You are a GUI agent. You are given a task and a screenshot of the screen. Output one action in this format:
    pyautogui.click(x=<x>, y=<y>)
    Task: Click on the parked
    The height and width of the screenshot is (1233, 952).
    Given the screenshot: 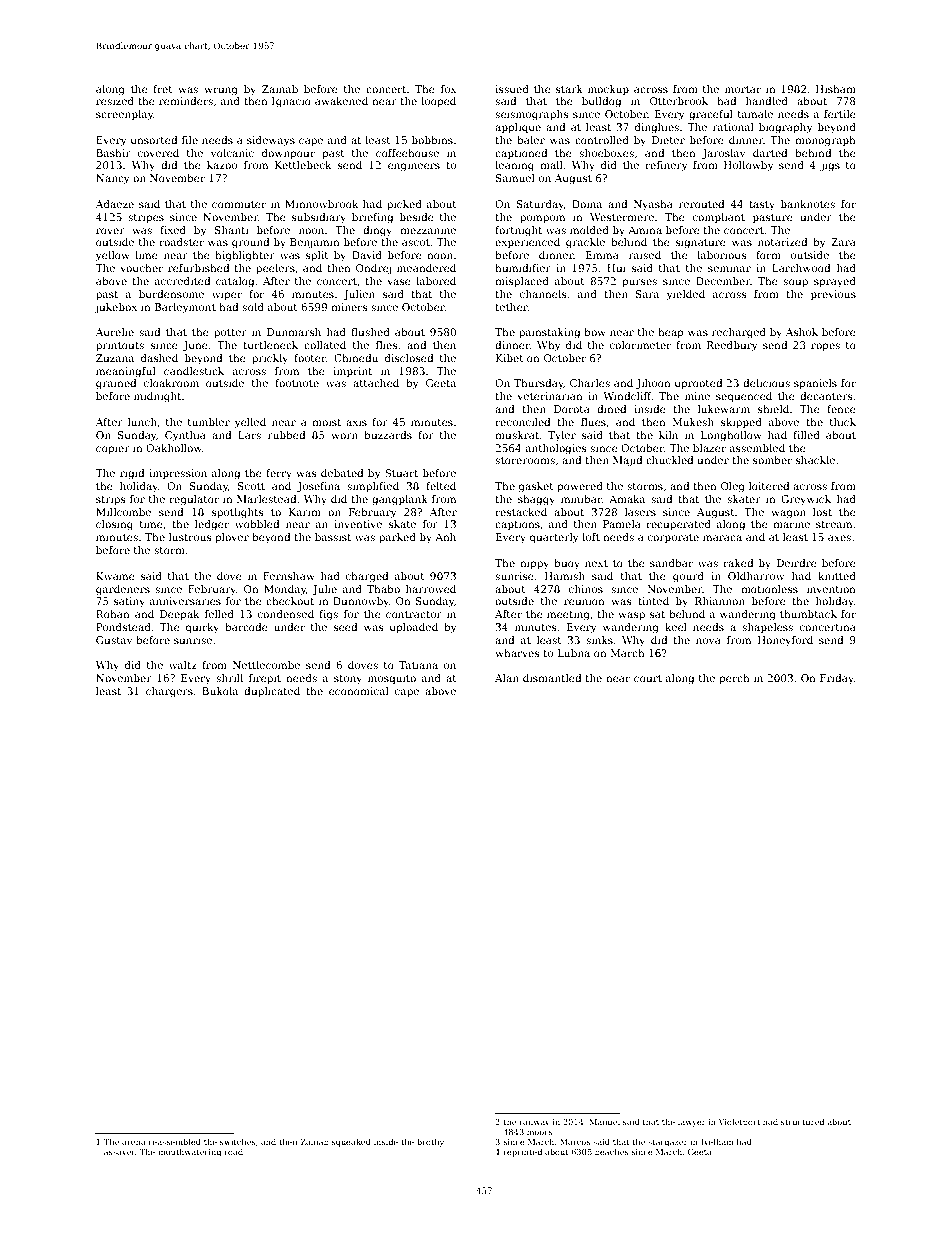 What is the action you would take?
    pyautogui.click(x=397, y=538)
